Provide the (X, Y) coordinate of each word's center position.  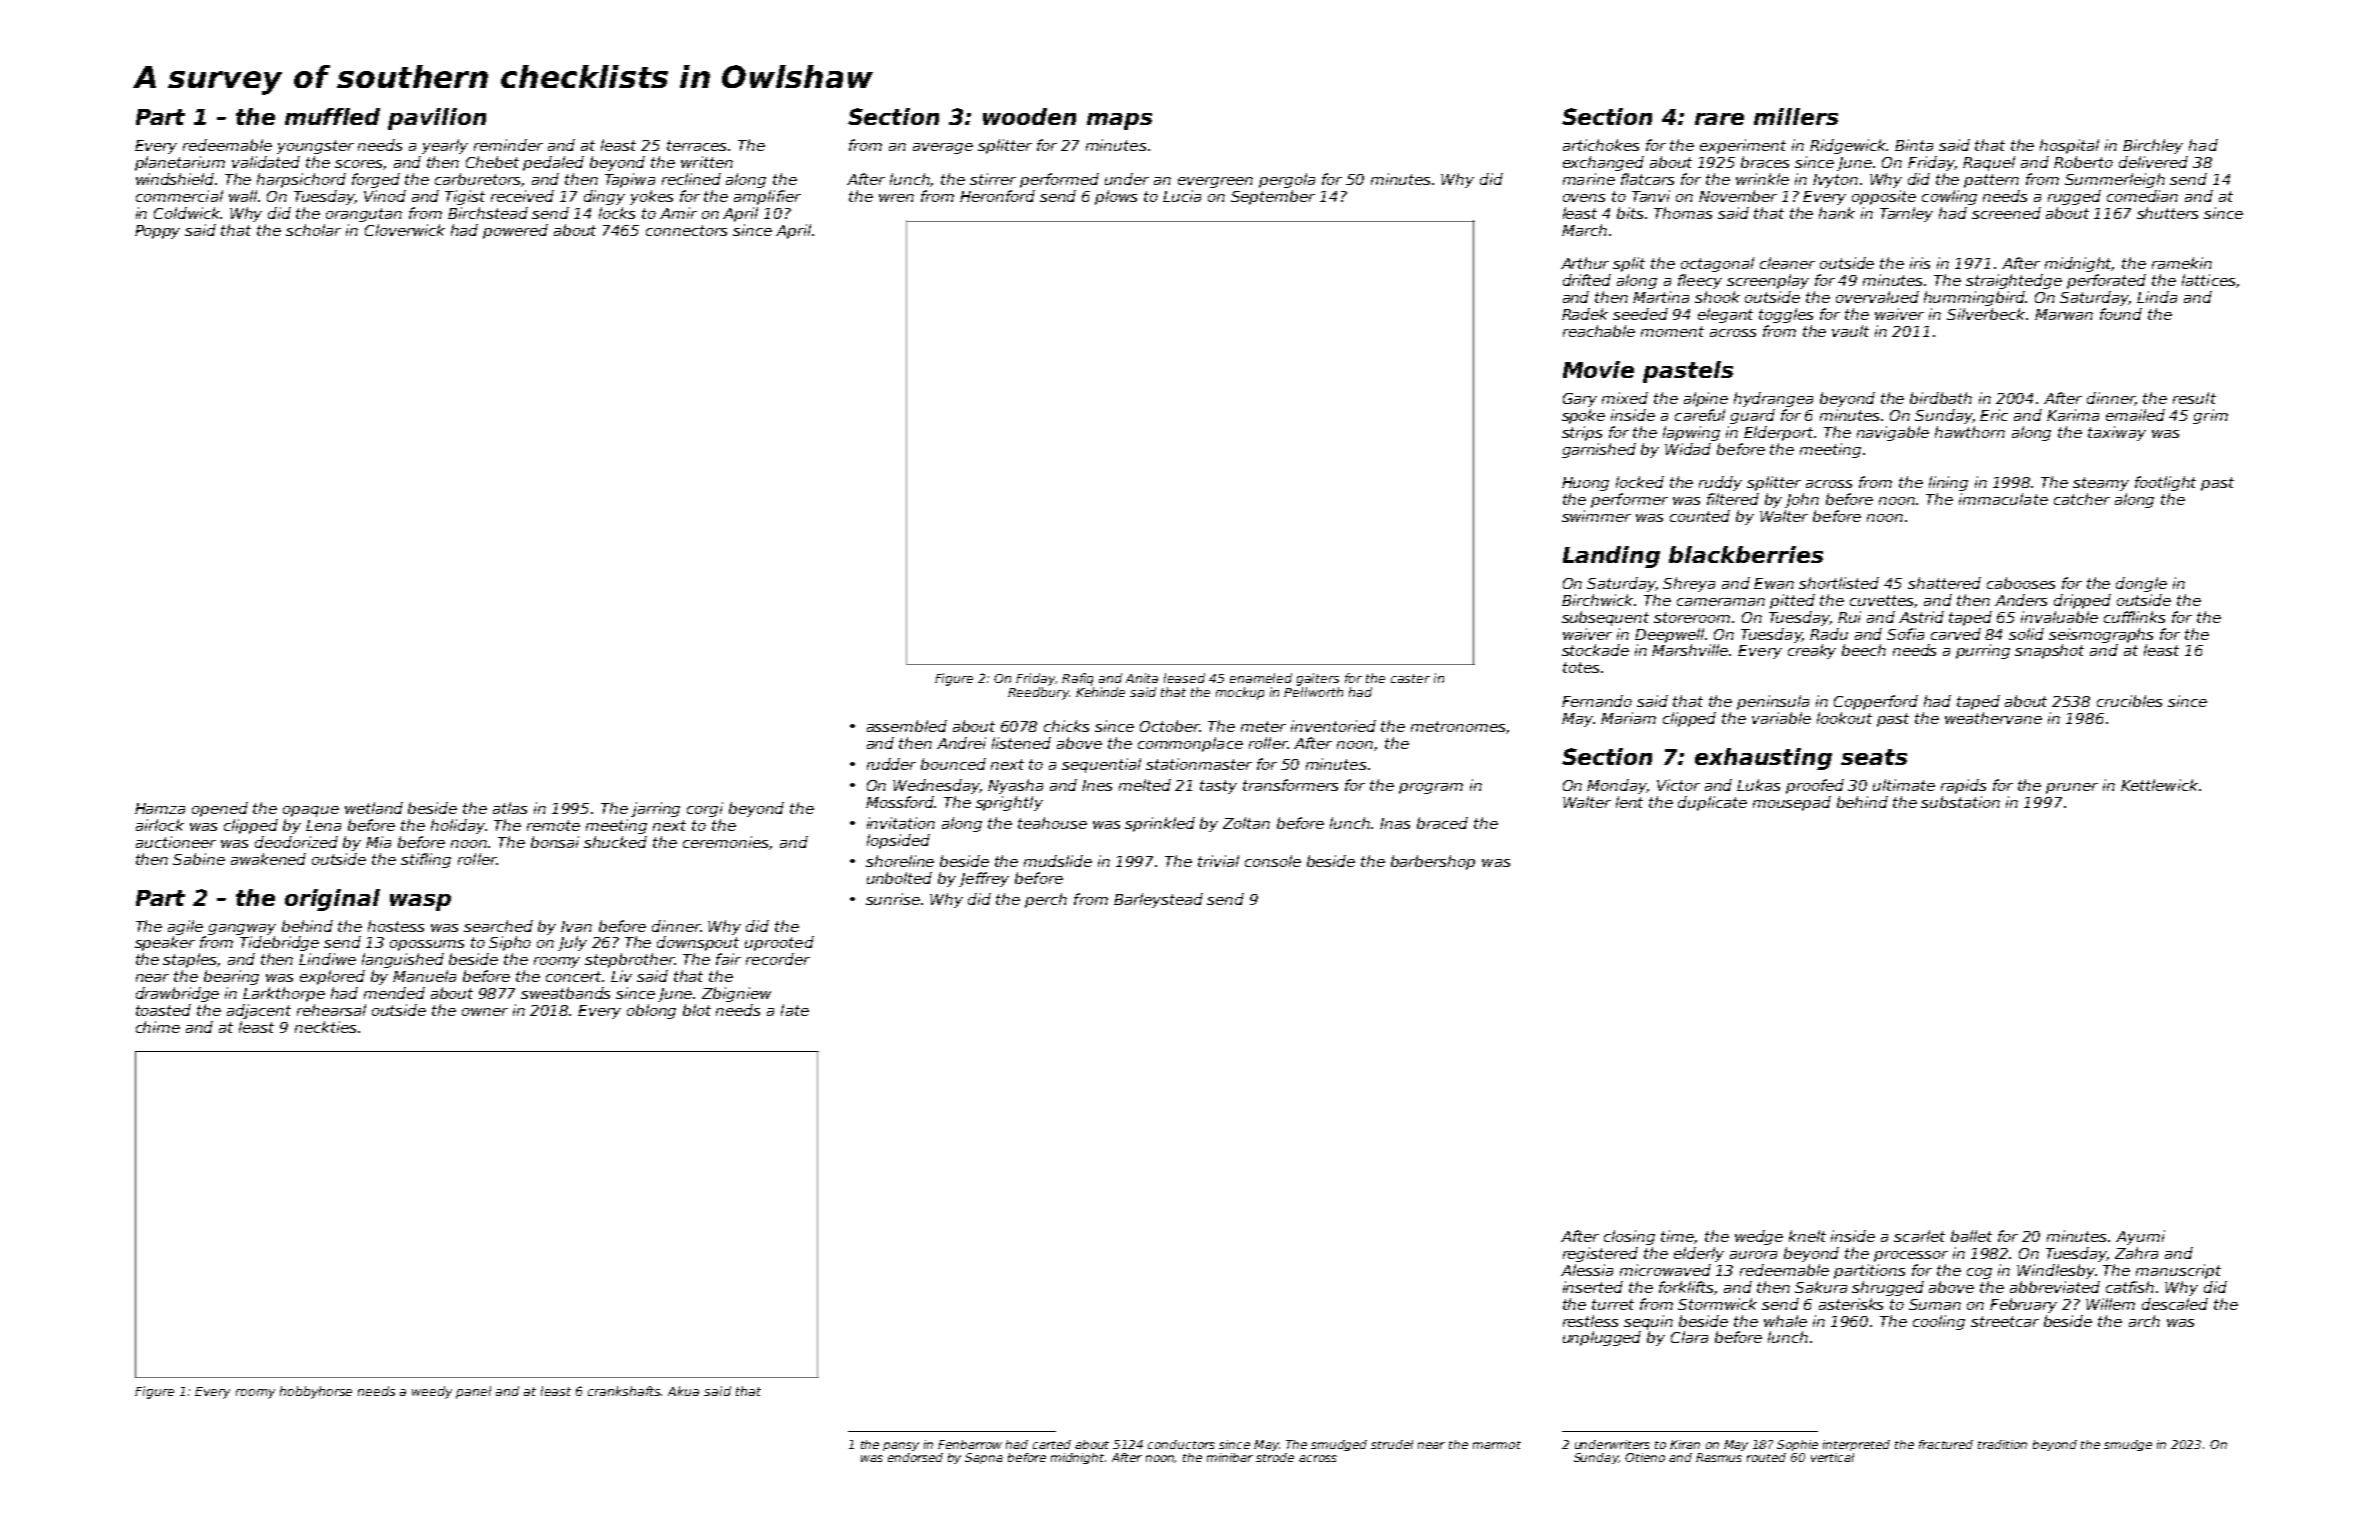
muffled (332, 116)
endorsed (915, 1457)
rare (1719, 119)
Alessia (1587, 1270)
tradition (2002, 1444)
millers (1796, 116)
